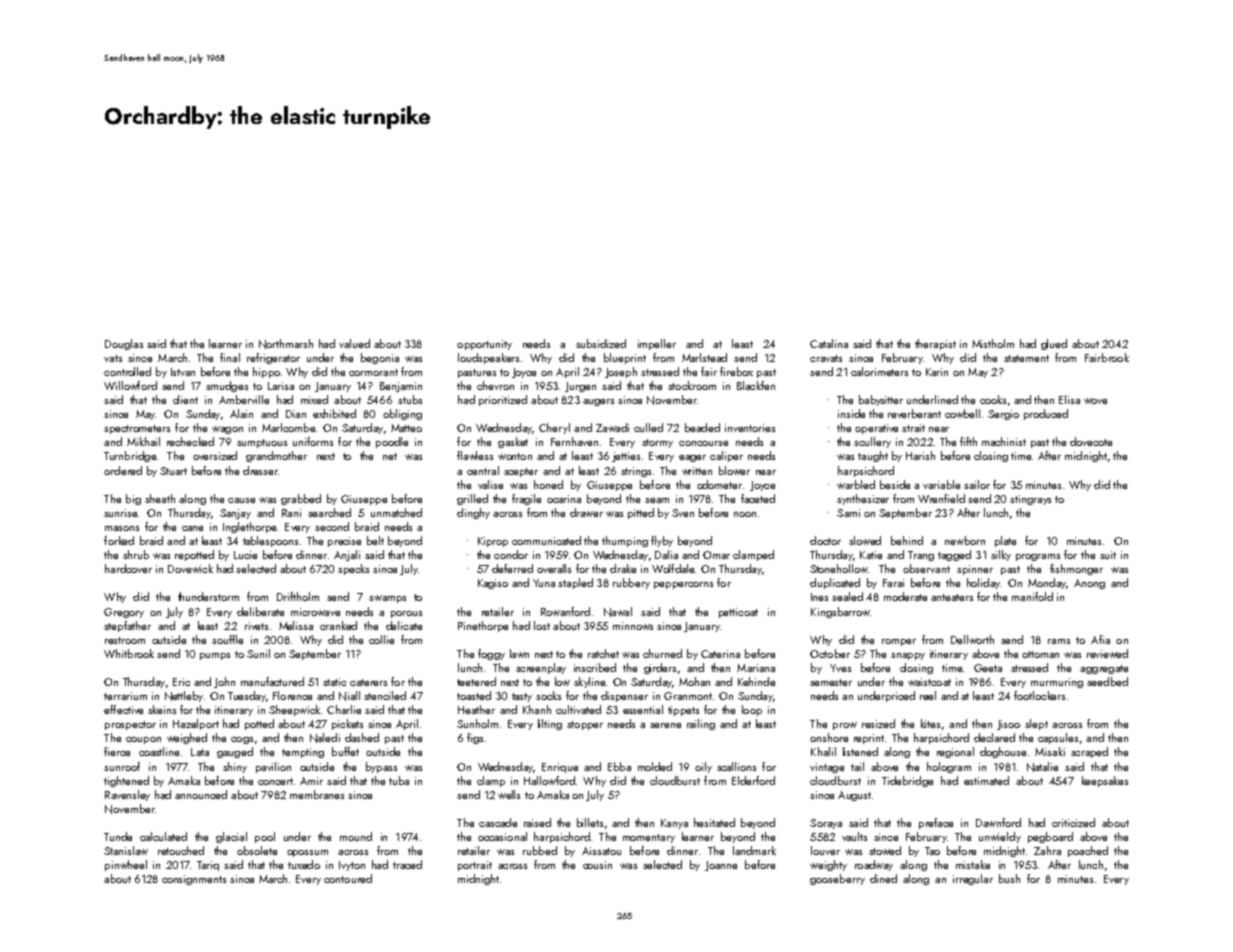 This screenshot has height=952, width=1233. I want to click on announced, so click(201, 794).
